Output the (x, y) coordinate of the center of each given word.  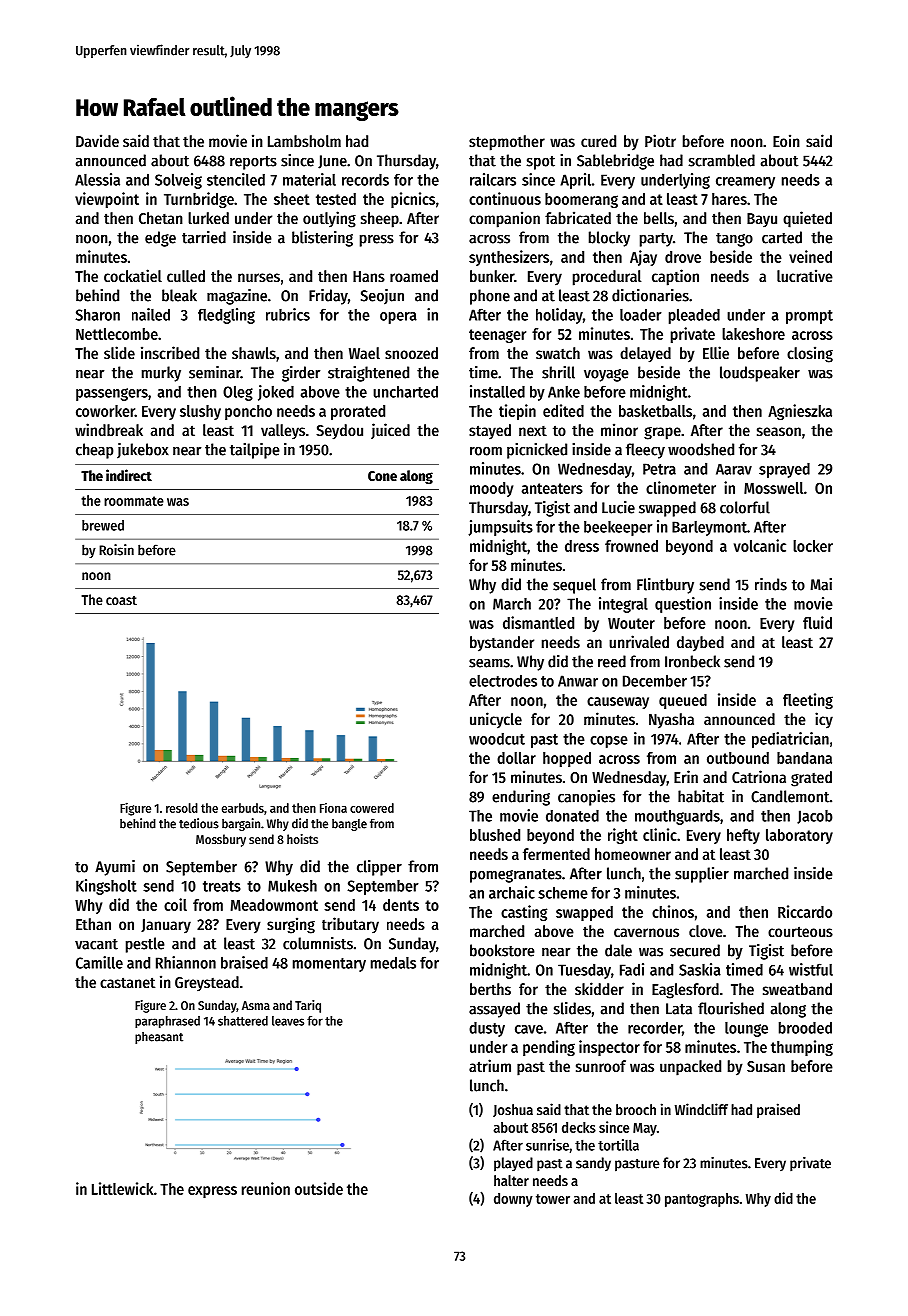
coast (121, 600)
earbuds (243, 808)
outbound (738, 758)
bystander (502, 644)
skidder (599, 988)
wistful (811, 969)
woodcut (497, 739)
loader (641, 314)
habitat (701, 796)
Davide (97, 140)
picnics (413, 200)
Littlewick (122, 1188)
